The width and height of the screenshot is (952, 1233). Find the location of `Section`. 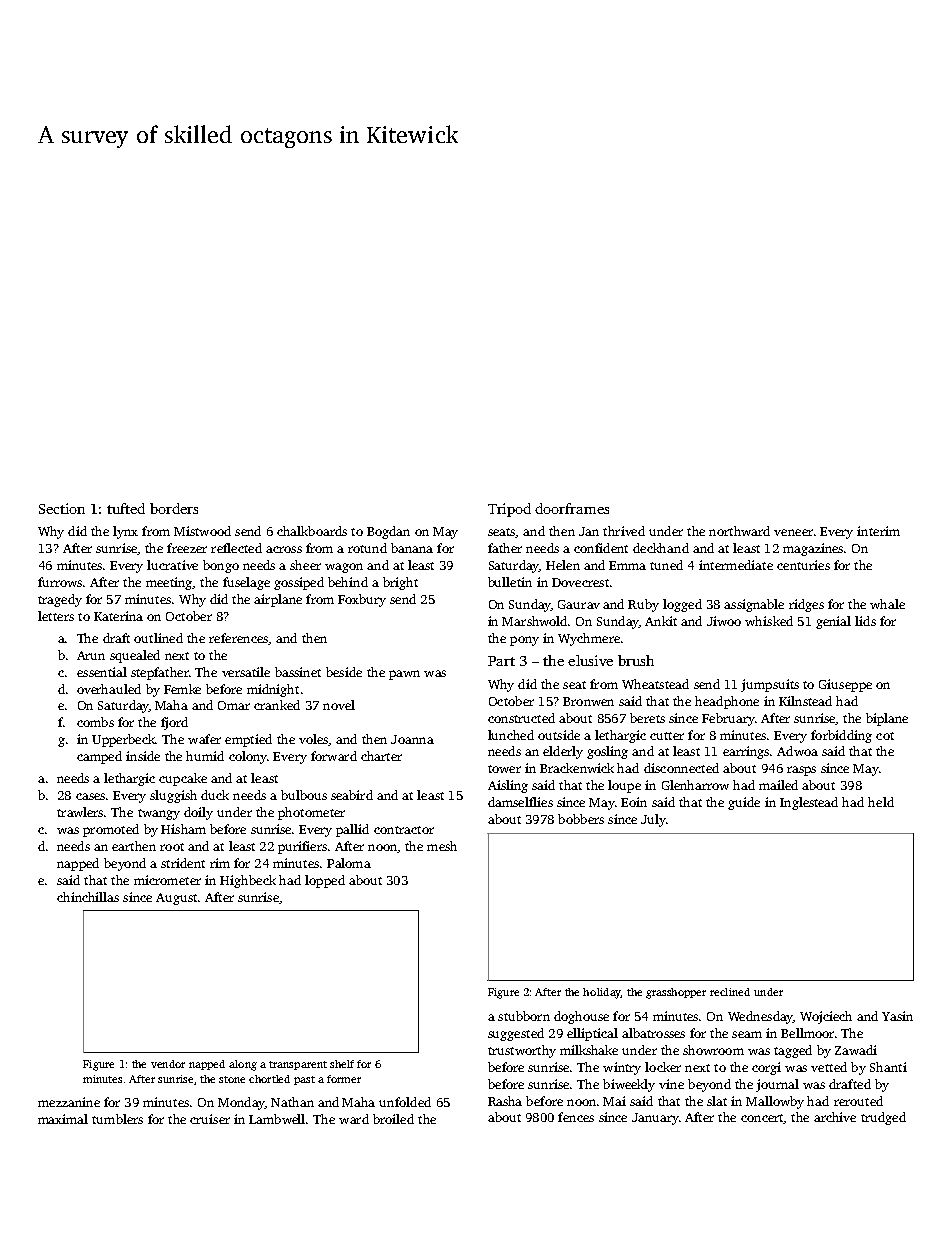

Section is located at coordinates (62, 508).
